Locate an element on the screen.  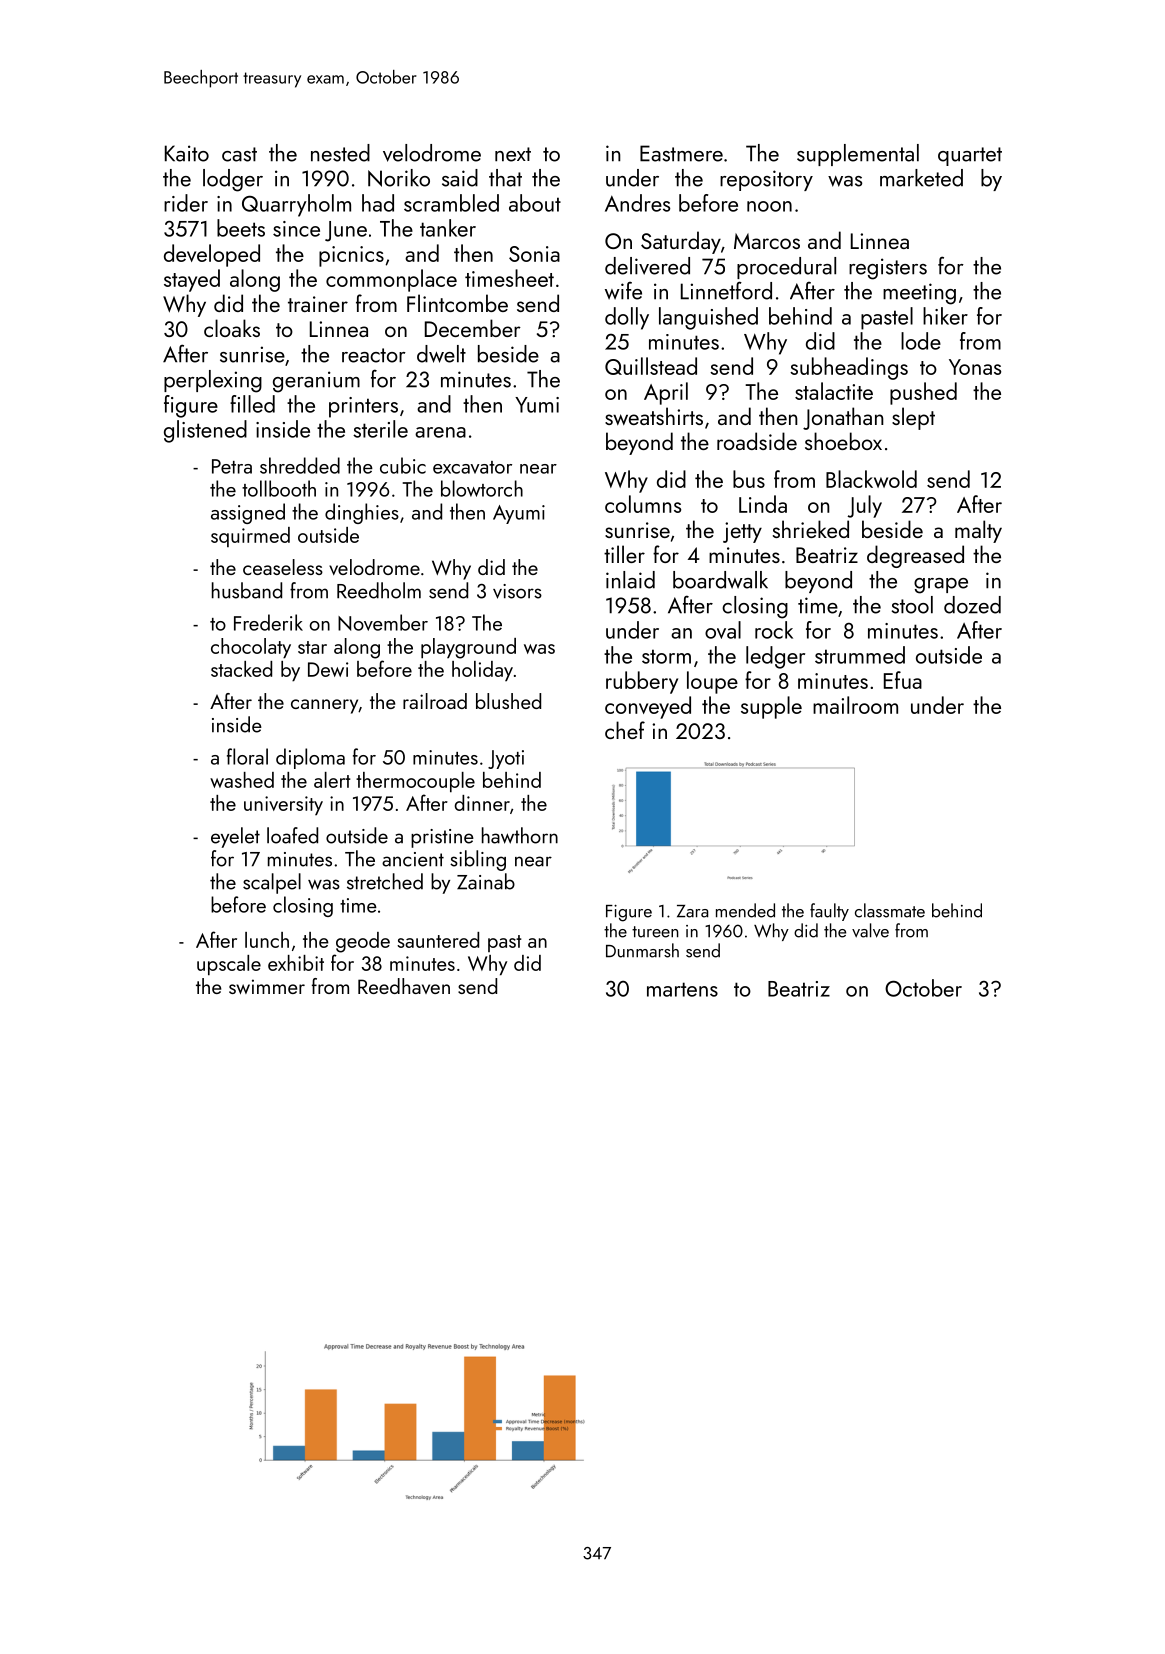
quartet is located at coordinates (970, 156).
